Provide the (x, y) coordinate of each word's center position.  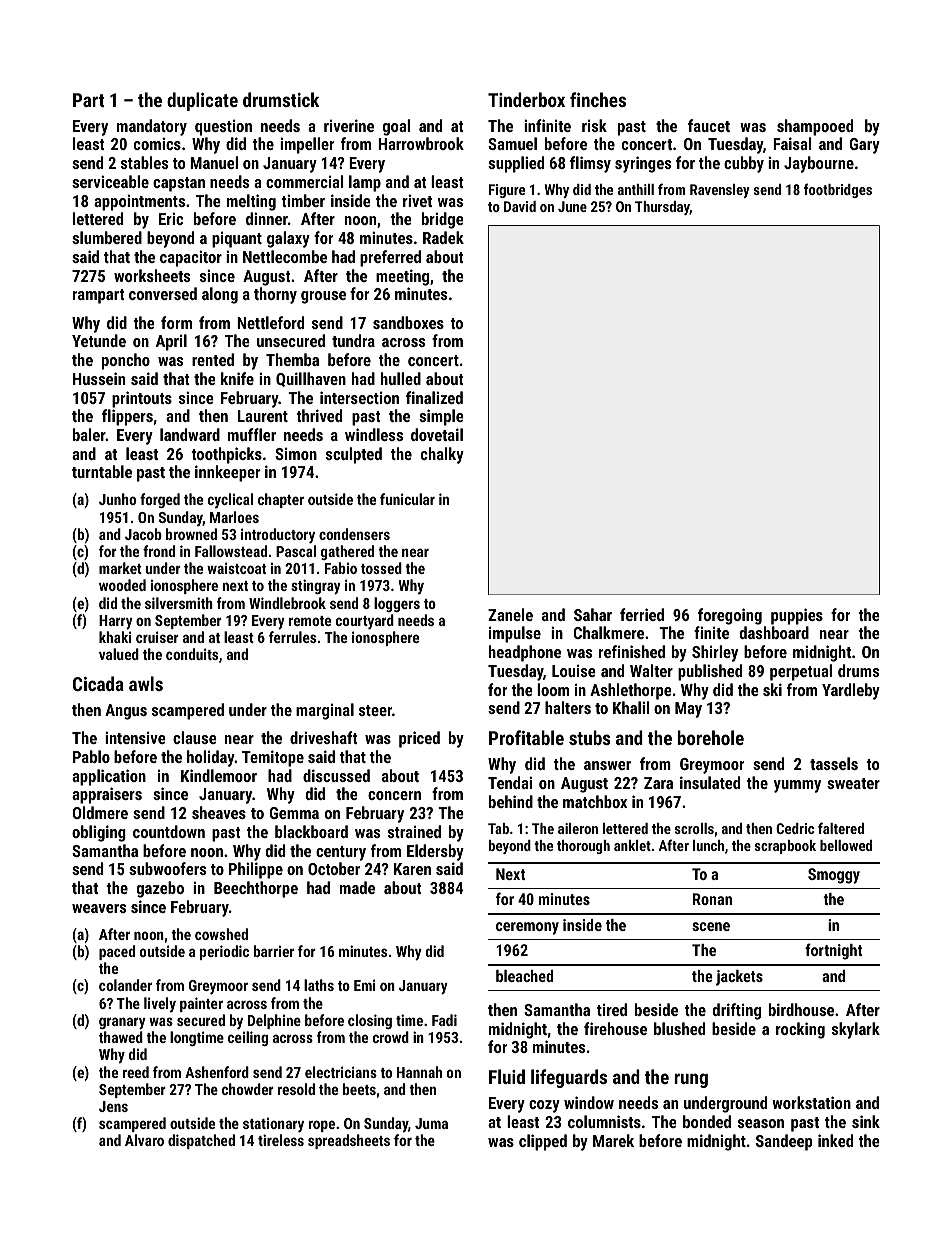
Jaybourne (819, 164)
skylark (856, 1030)
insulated (710, 782)
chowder (248, 1089)
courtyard (365, 622)
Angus (126, 712)
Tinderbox (526, 99)
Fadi (444, 1020)
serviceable (110, 181)
